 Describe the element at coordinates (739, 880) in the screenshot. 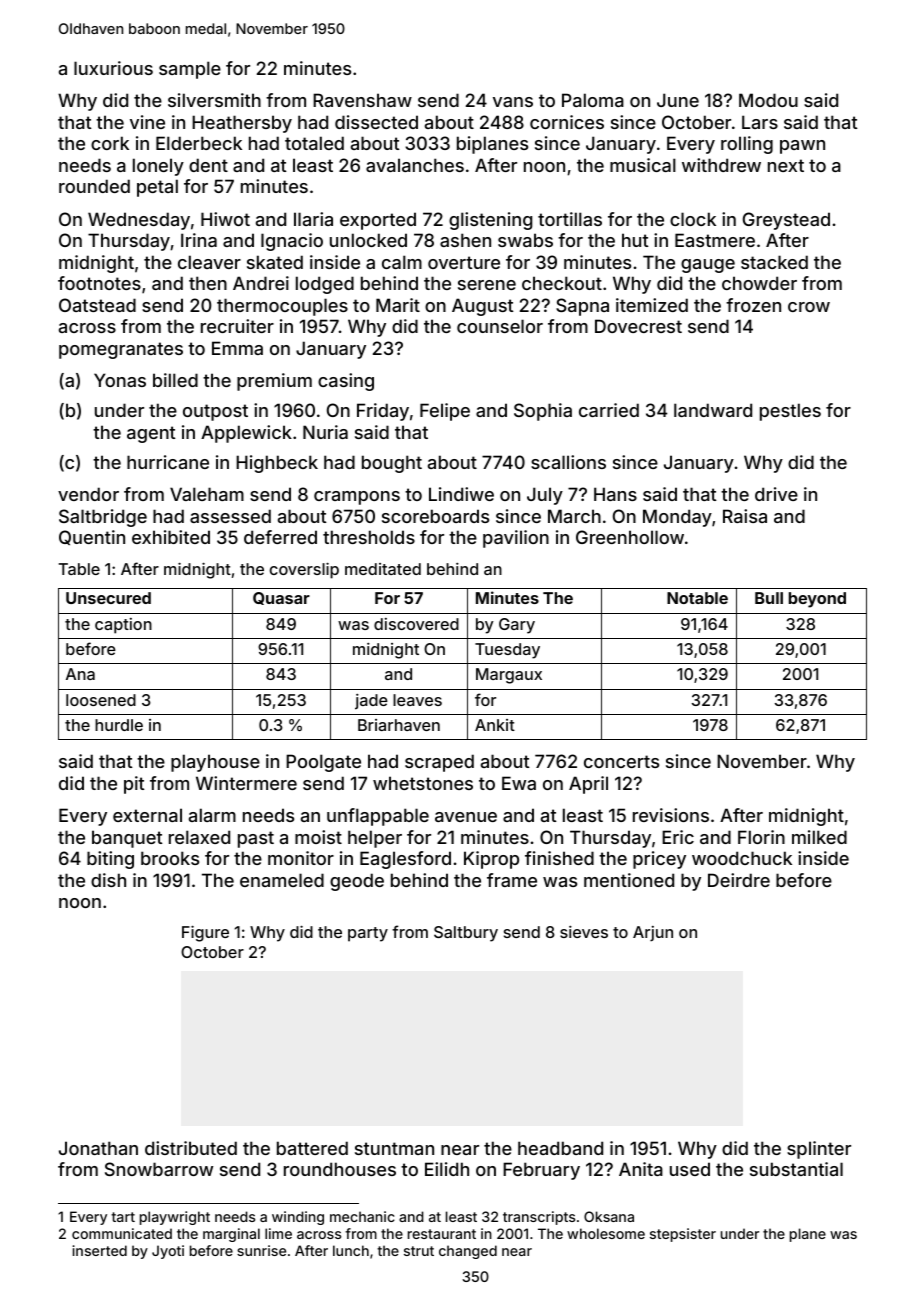

I see `Deirdre` at that location.
